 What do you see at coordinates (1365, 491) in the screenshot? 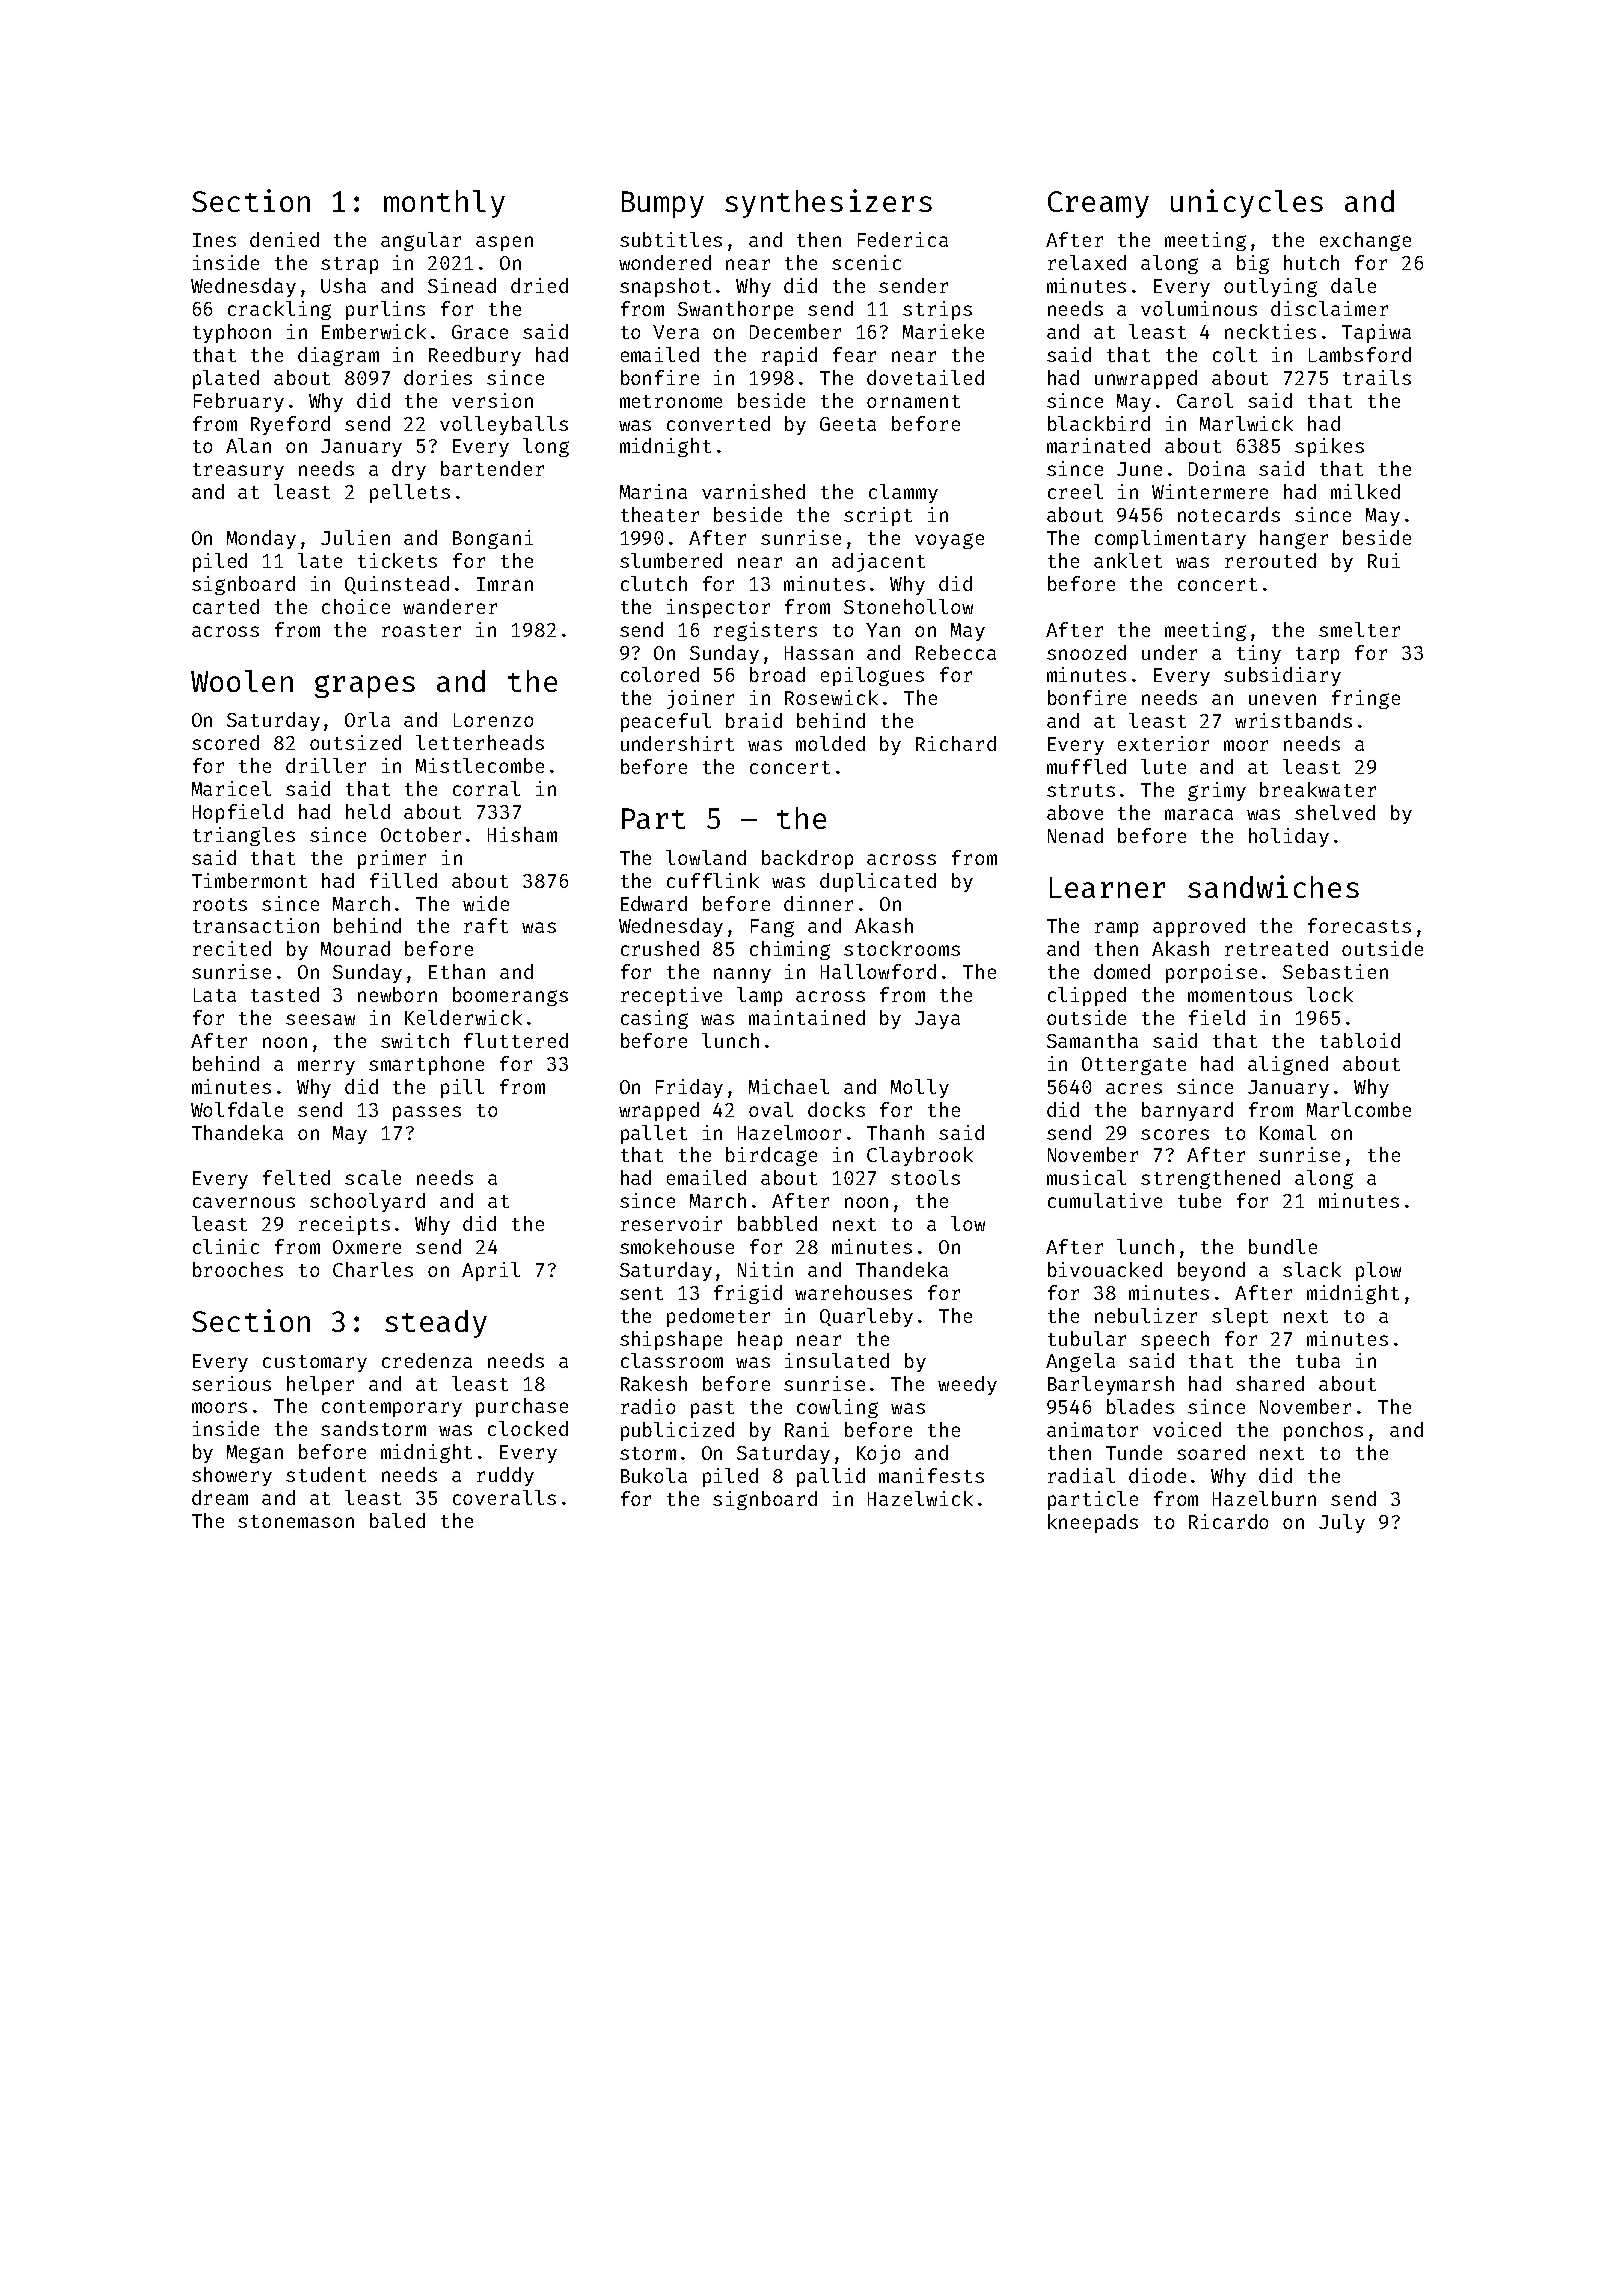
I see `milked` at bounding box center [1365, 491].
